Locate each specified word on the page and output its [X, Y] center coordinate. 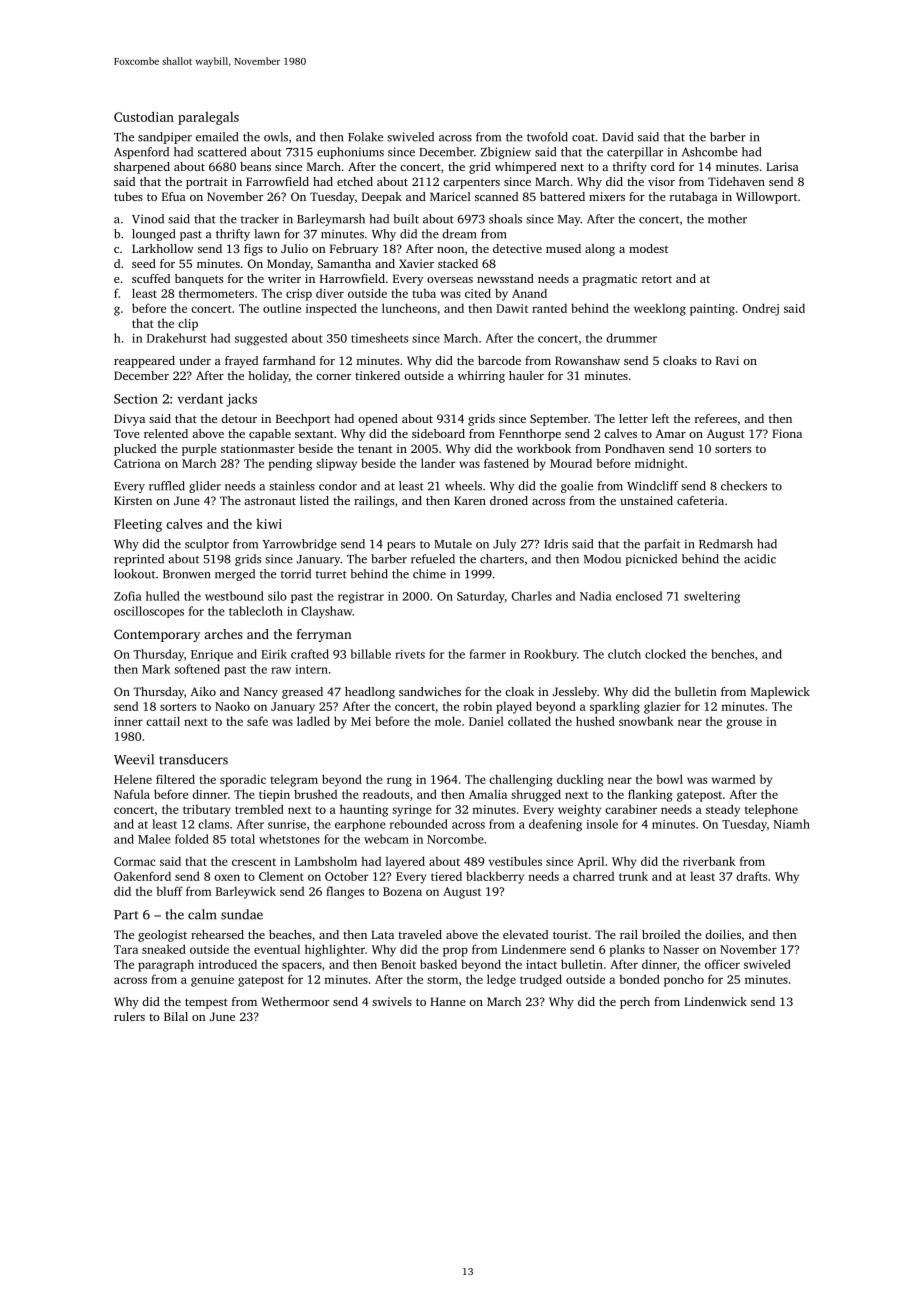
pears [401, 546]
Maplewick [780, 693]
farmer [487, 654]
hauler [526, 375]
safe [257, 721]
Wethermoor [295, 1001]
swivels [392, 1001]
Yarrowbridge [299, 545]
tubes [128, 196]
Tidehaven [736, 181]
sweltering [712, 597]
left [660, 418]
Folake [365, 137]
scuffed [151, 278]
